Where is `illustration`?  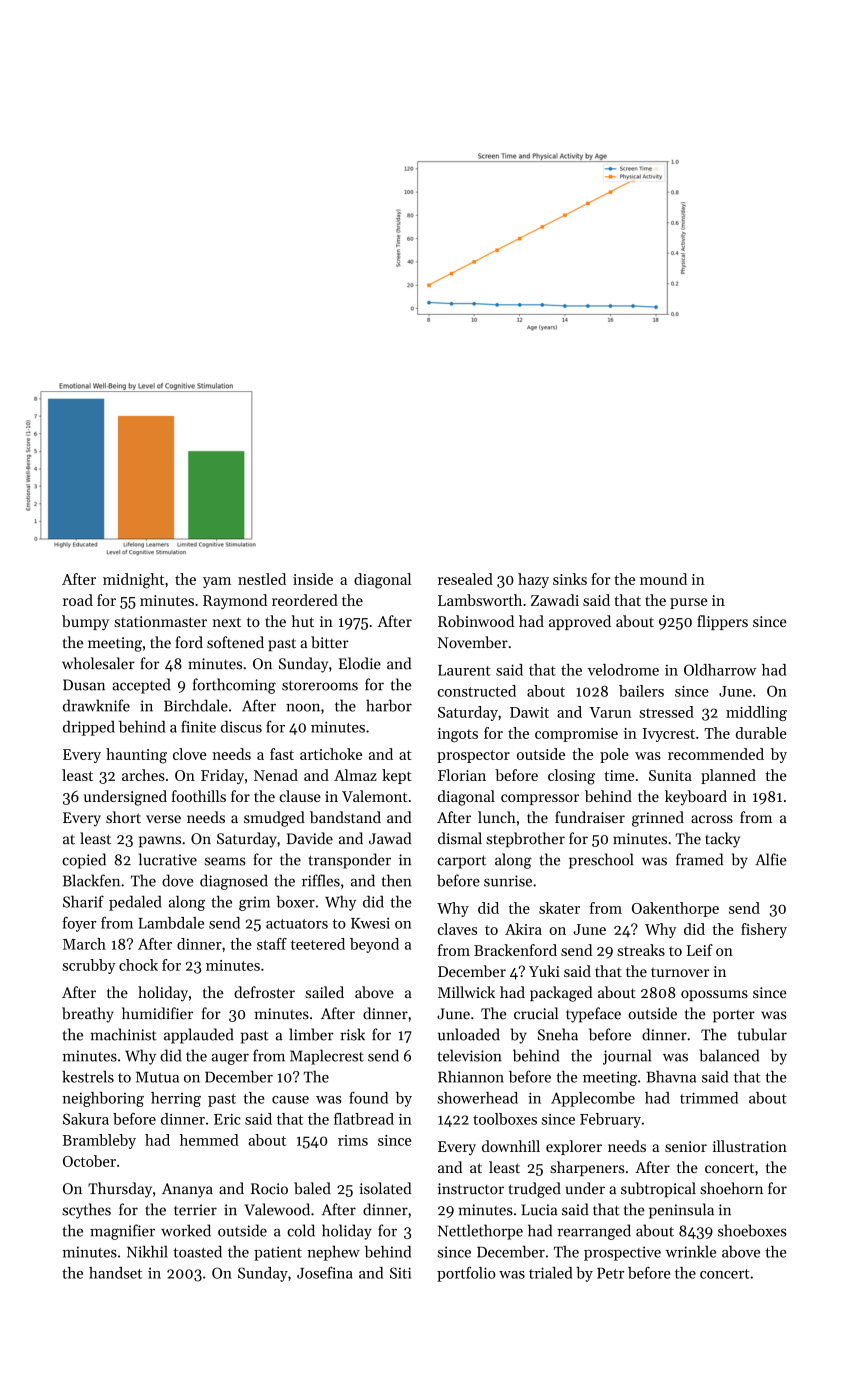
illustration is located at coordinates (750, 1146).
